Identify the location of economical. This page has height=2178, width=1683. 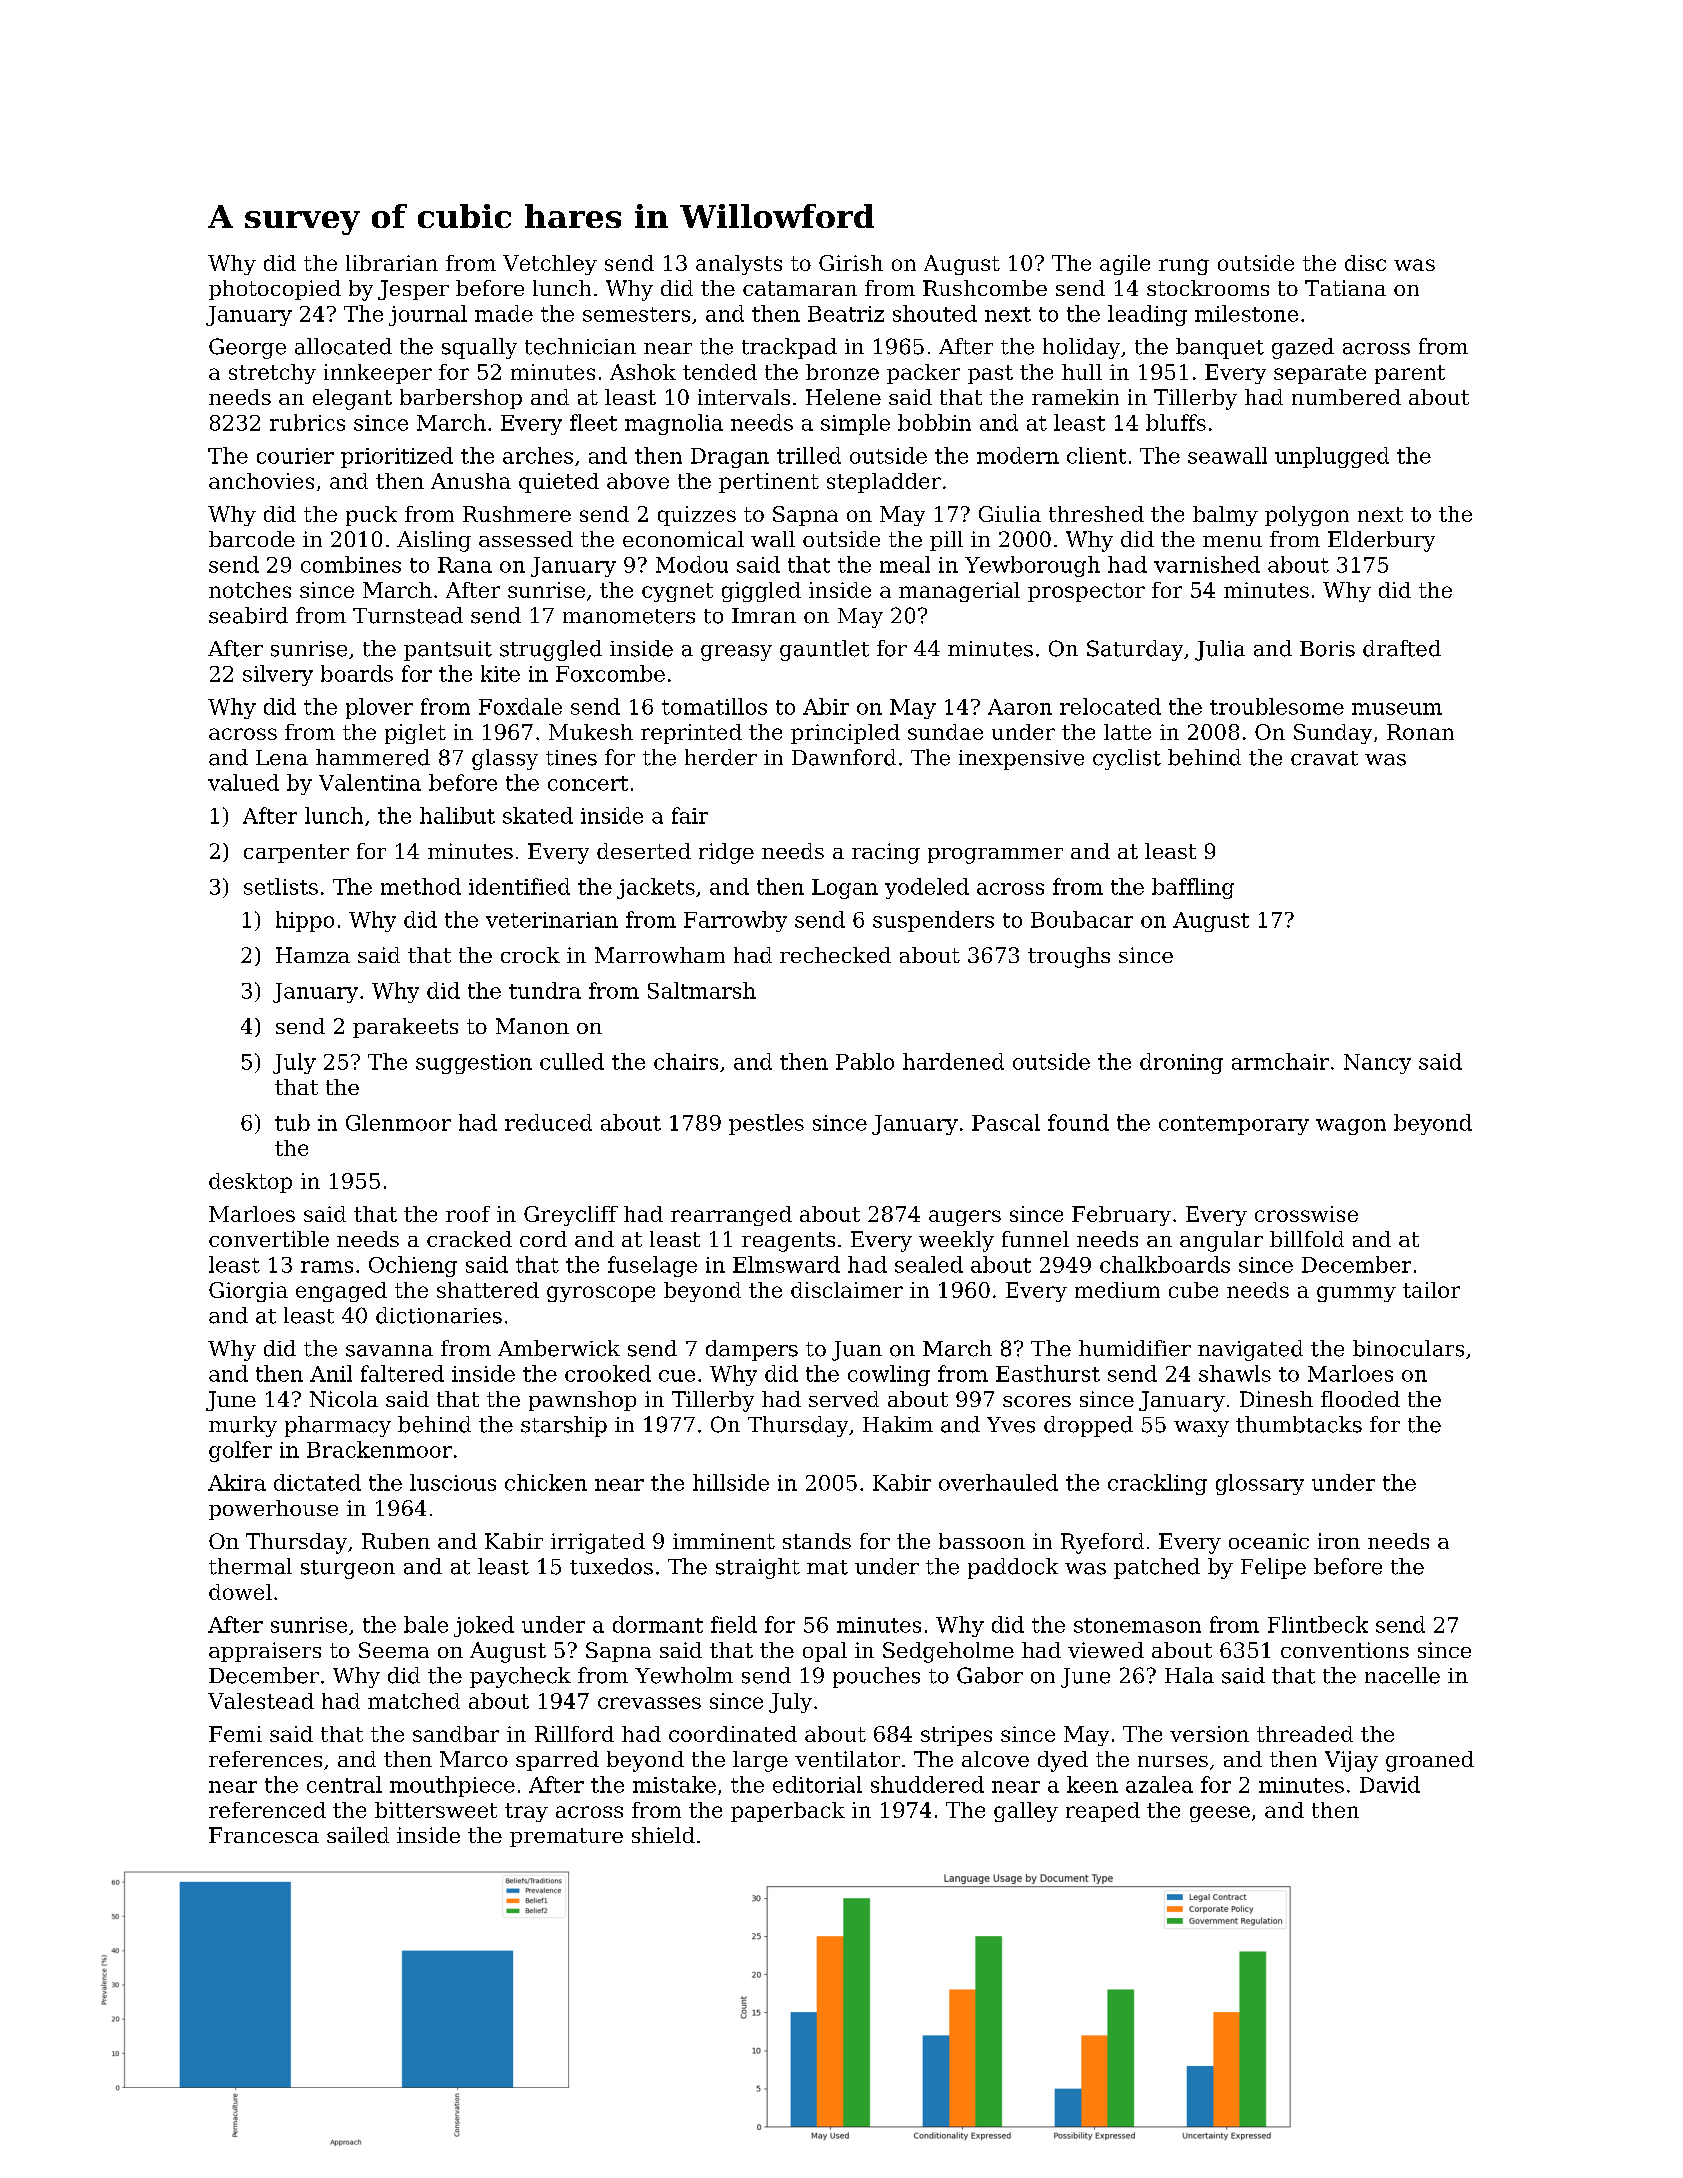
(683, 539).
